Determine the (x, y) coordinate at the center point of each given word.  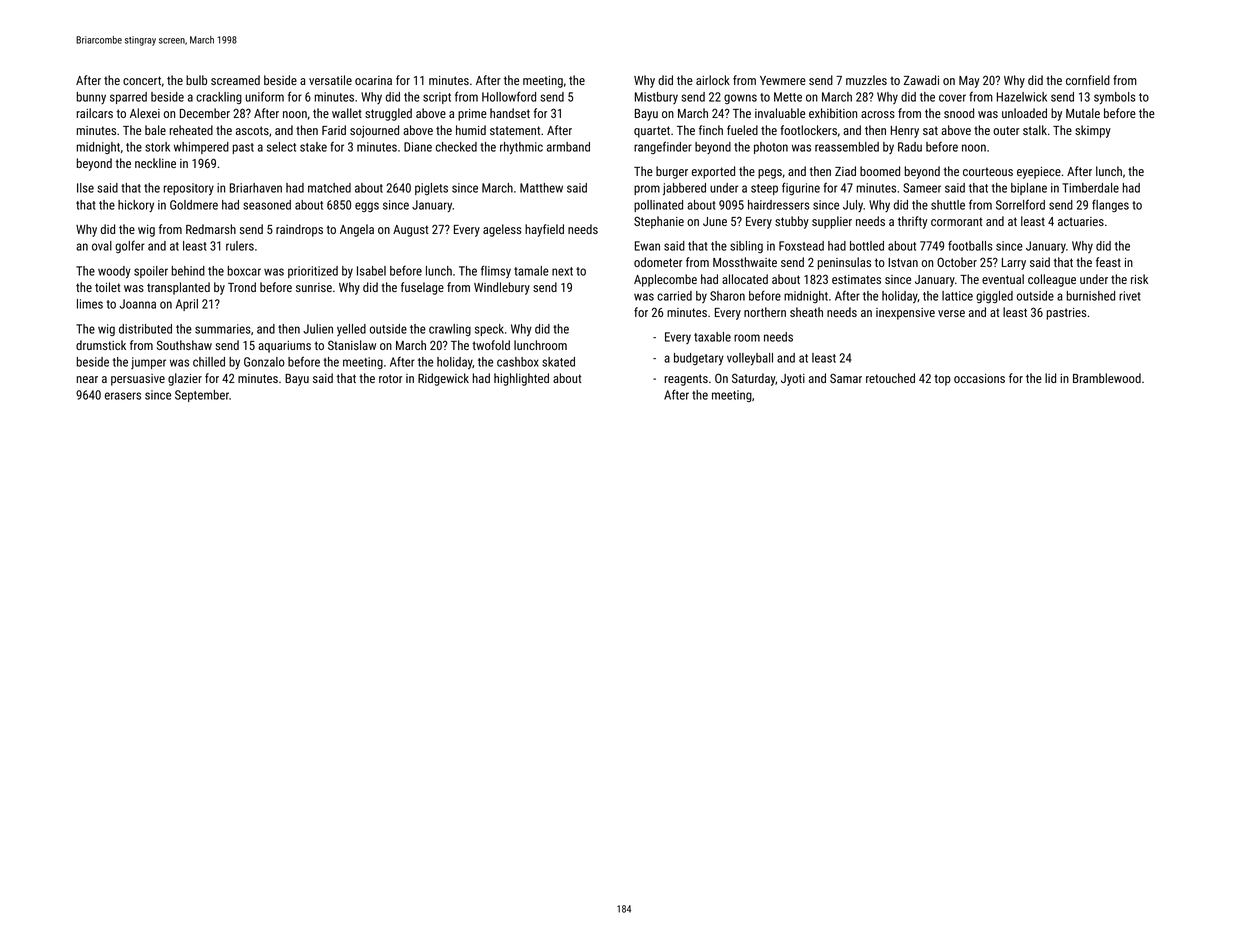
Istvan (903, 262)
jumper (148, 363)
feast (1108, 262)
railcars (95, 113)
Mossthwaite (745, 262)
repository (189, 189)
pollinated (658, 206)
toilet (108, 287)
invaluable (780, 113)
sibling (746, 247)
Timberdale (1090, 188)
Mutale (1083, 113)
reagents (686, 380)
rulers (240, 246)
